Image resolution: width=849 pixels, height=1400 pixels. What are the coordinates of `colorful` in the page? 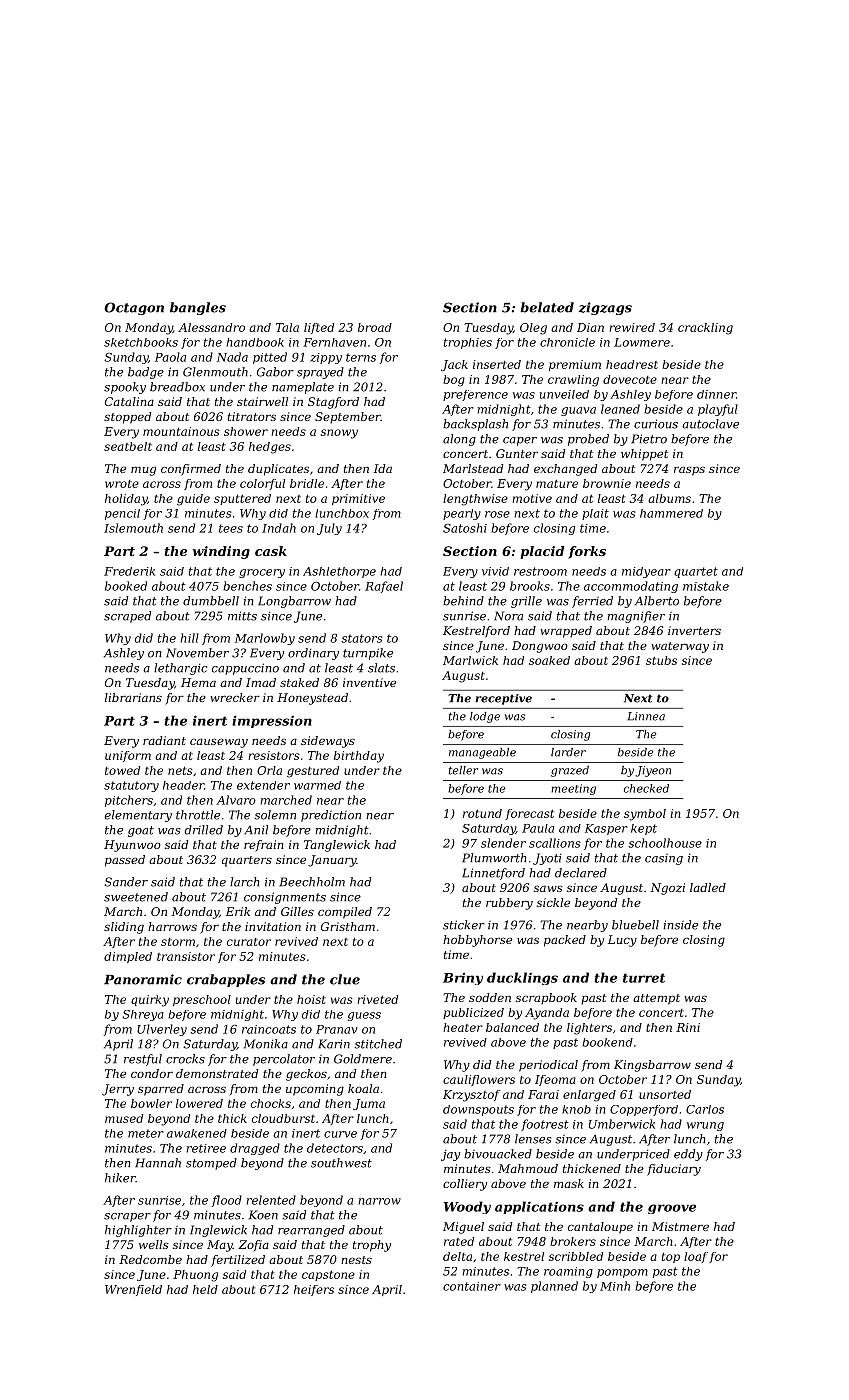 It's located at (262, 484).
